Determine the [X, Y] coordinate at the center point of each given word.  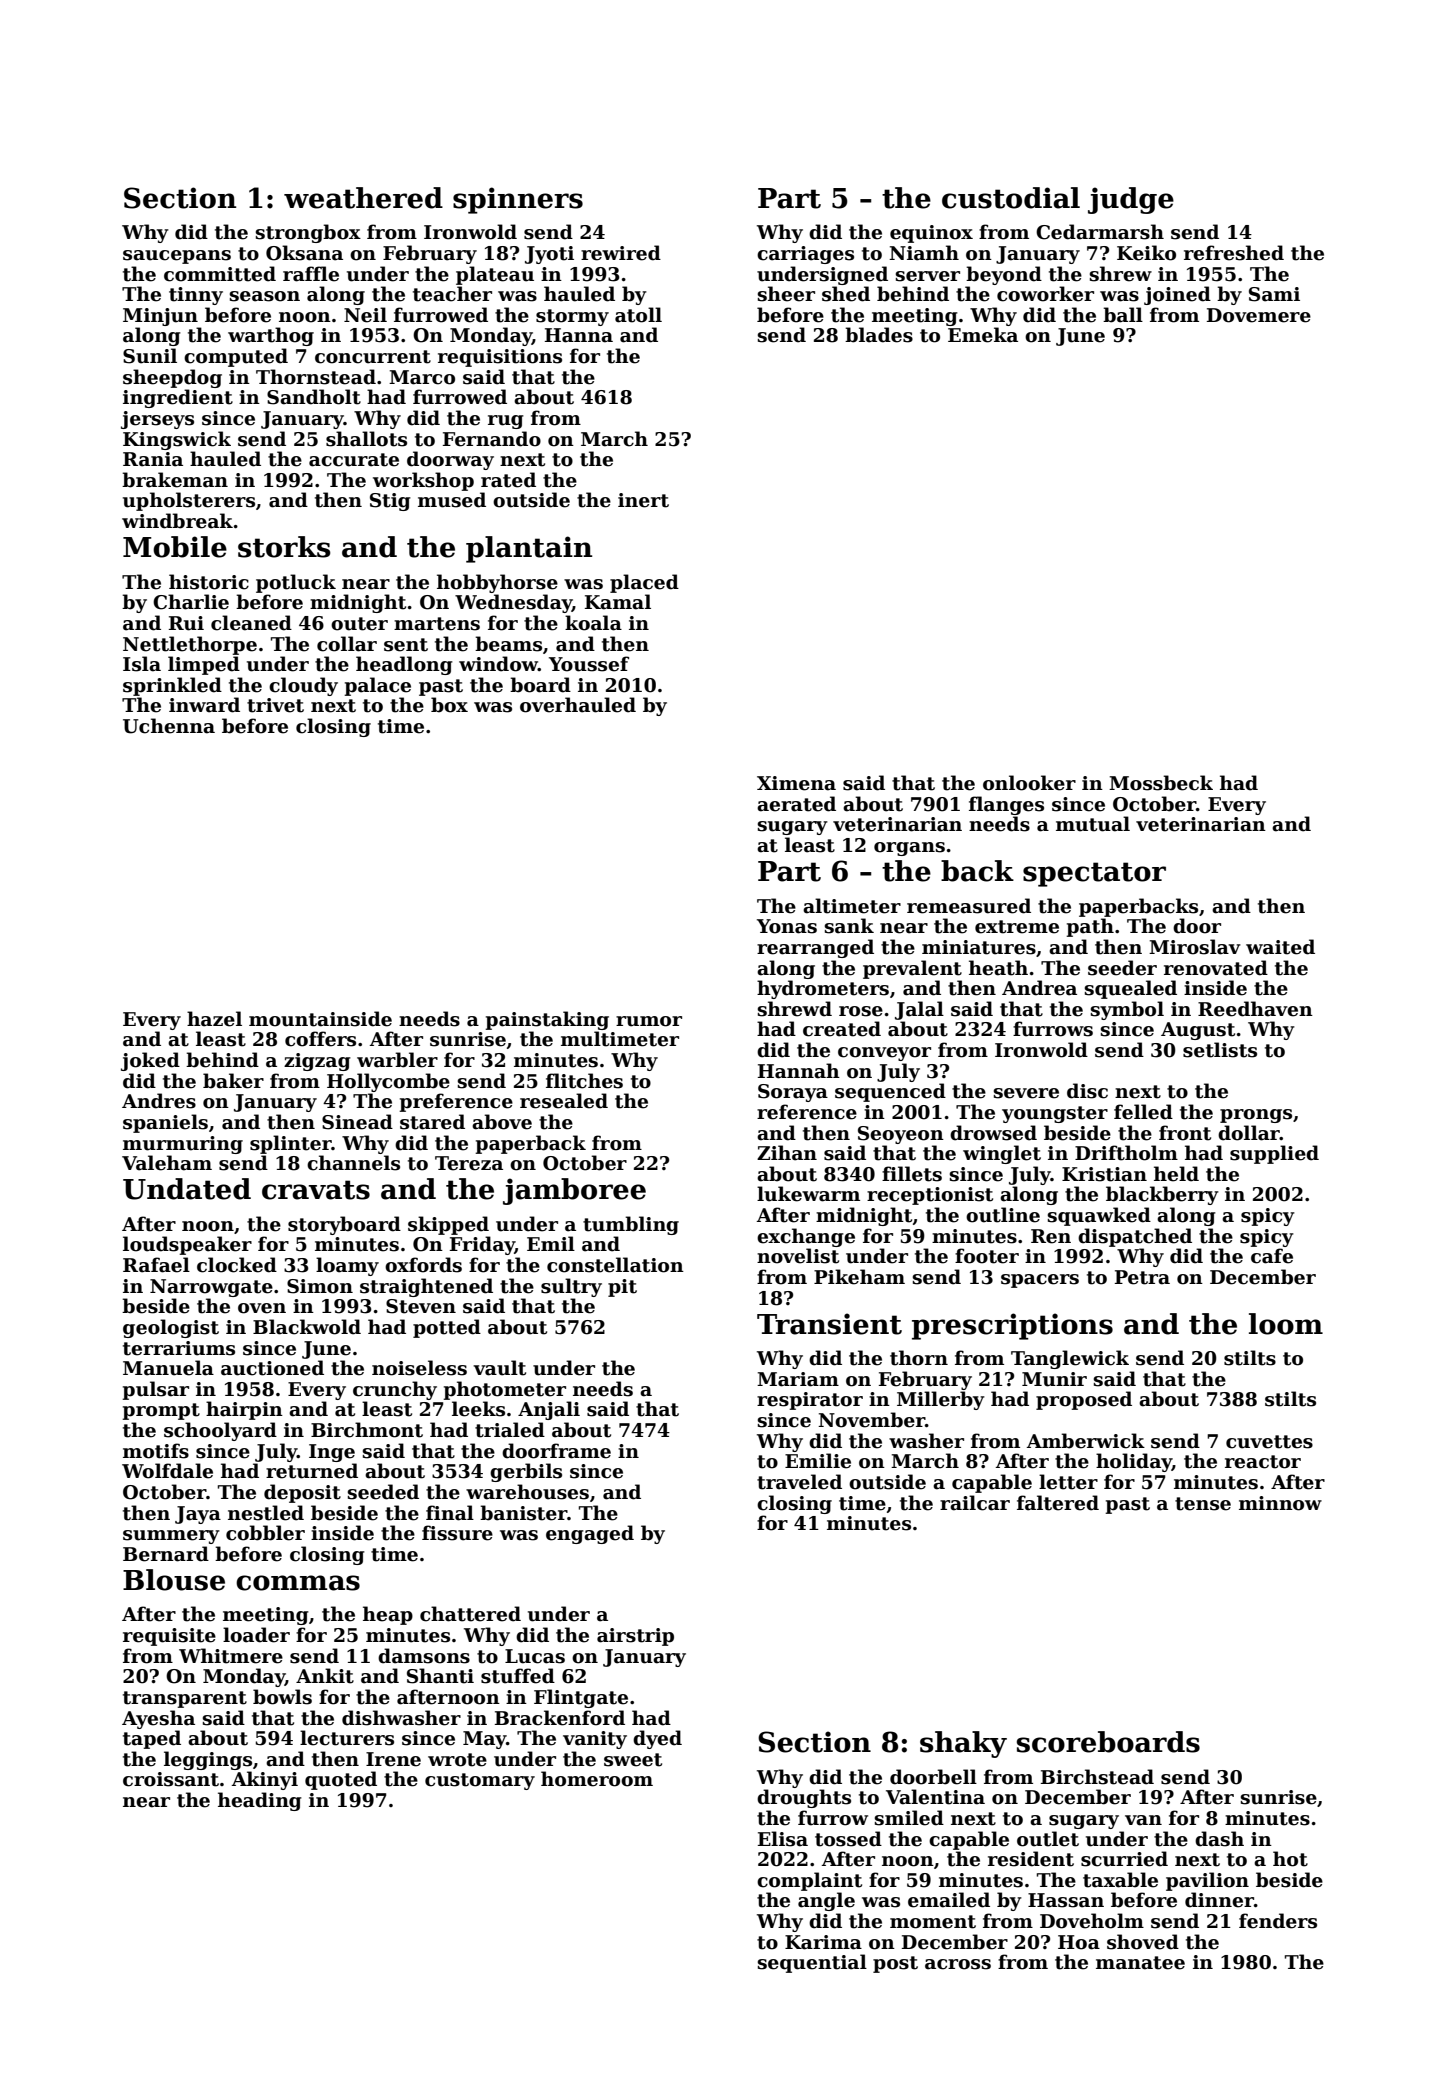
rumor [649, 1021]
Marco [422, 377]
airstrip [635, 1637]
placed [644, 583]
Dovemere [1259, 315]
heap [388, 1615]
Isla [142, 664]
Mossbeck [1161, 783]
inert [643, 500]
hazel [214, 1019]
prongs [1256, 1116]
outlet [1048, 1839]
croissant [171, 1779]
